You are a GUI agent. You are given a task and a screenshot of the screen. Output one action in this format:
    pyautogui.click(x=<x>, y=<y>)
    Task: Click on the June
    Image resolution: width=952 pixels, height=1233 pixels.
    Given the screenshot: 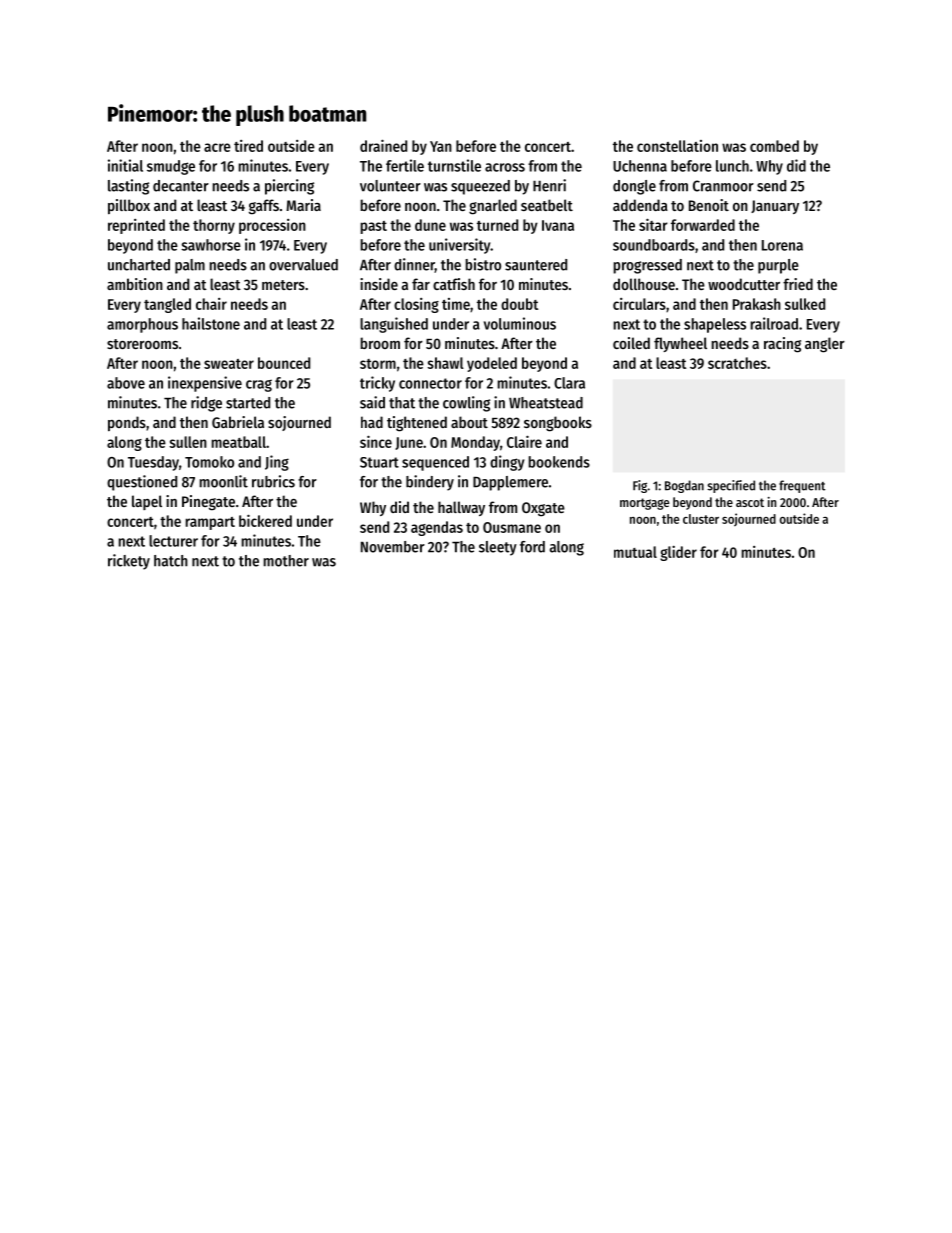 What is the action you would take?
    pyautogui.click(x=409, y=443)
